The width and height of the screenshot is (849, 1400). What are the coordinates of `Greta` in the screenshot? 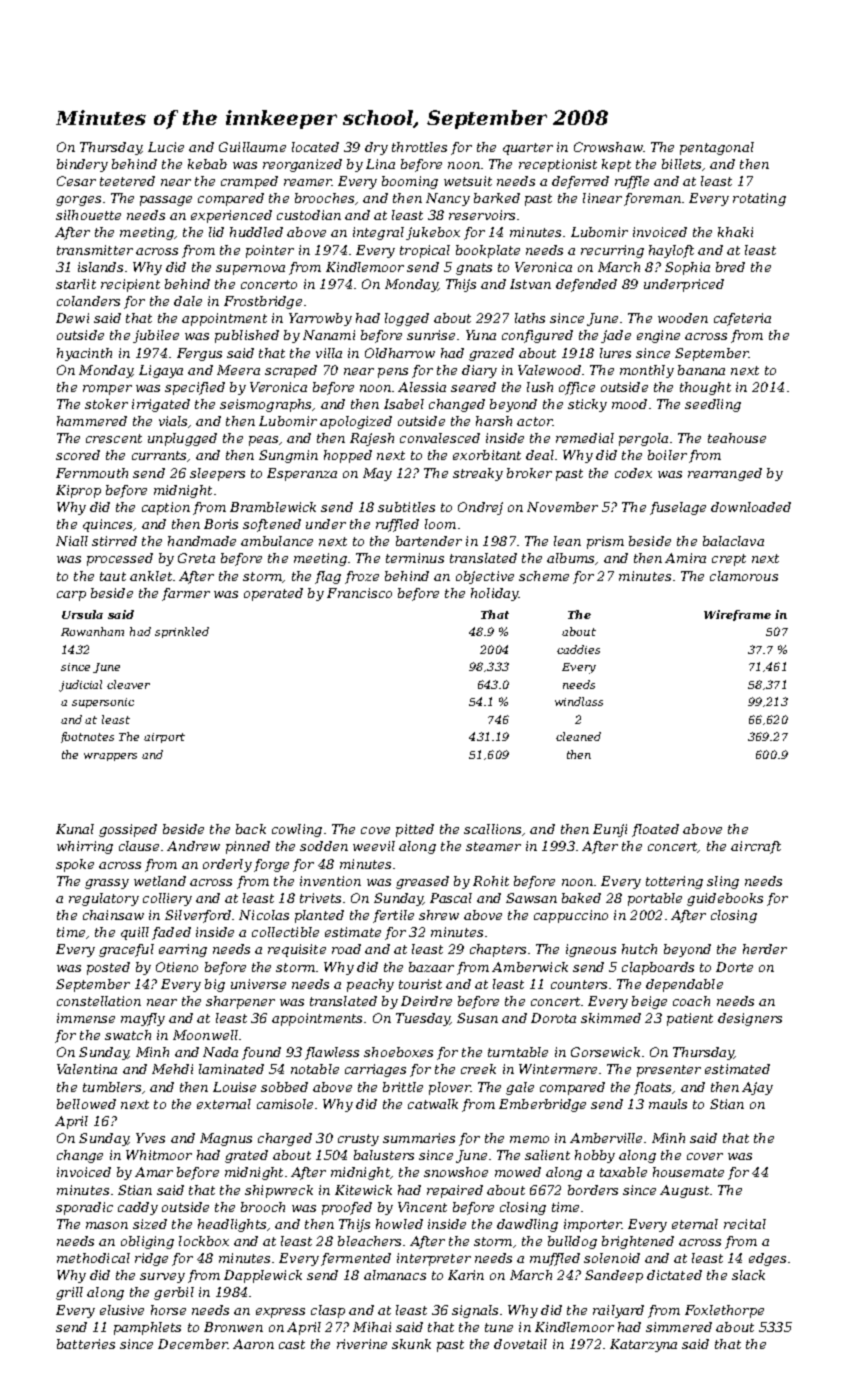 It's located at (196, 558).
